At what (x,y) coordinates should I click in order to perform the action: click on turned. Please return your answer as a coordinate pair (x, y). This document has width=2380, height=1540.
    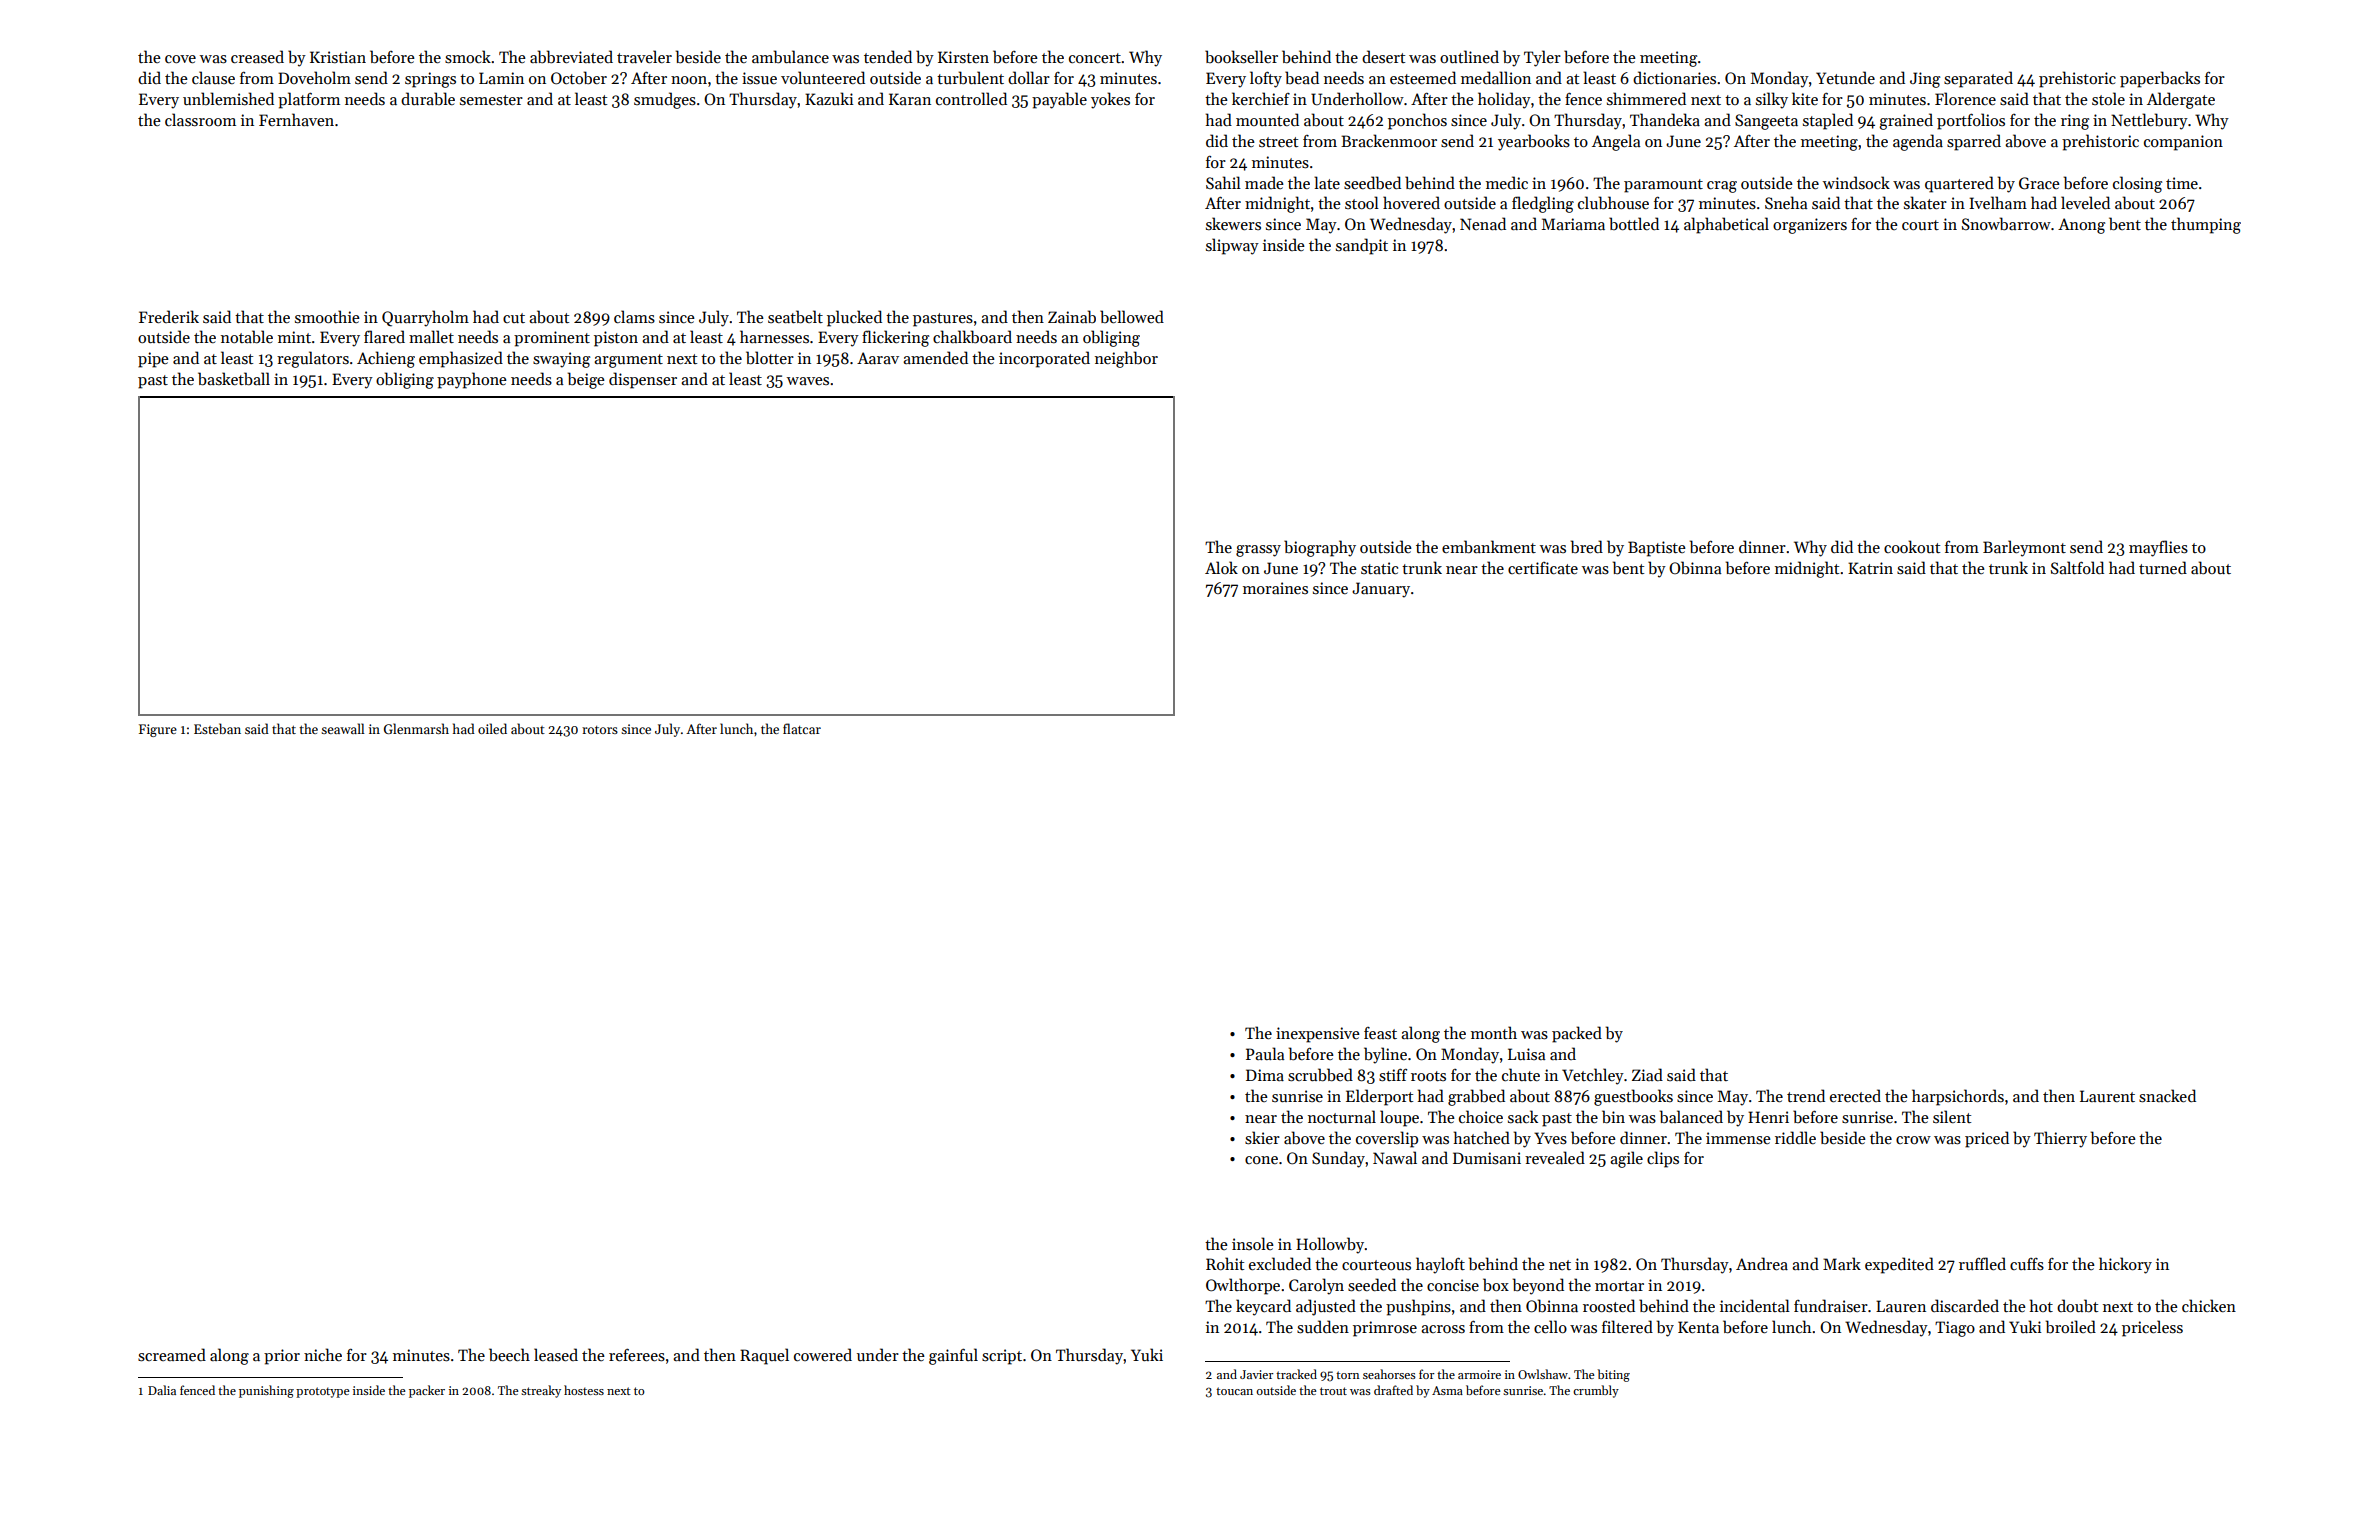
    Looking at the image, I should click on (2163, 567).
